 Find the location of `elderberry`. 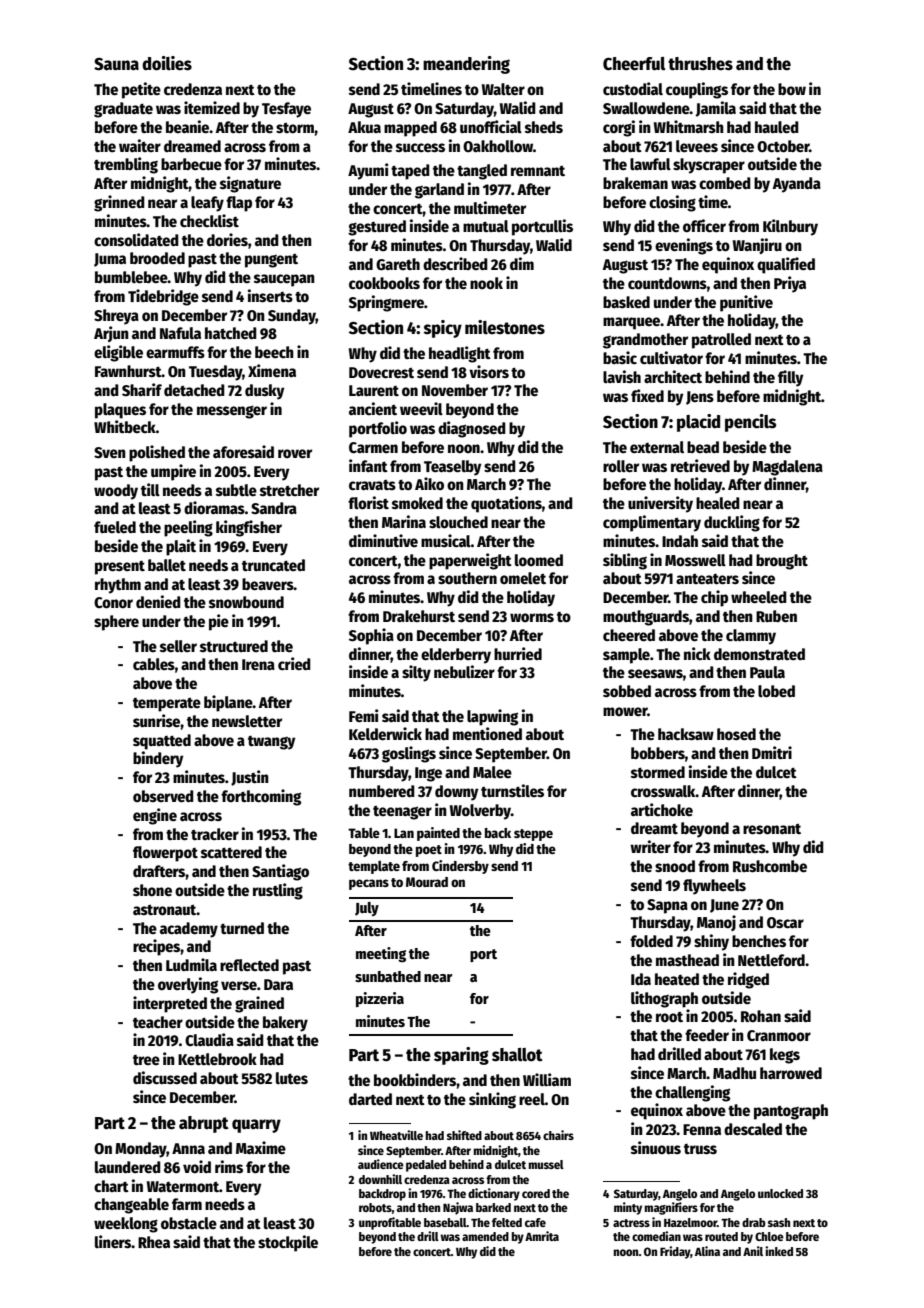

elderberry is located at coordinates (456, 656).
